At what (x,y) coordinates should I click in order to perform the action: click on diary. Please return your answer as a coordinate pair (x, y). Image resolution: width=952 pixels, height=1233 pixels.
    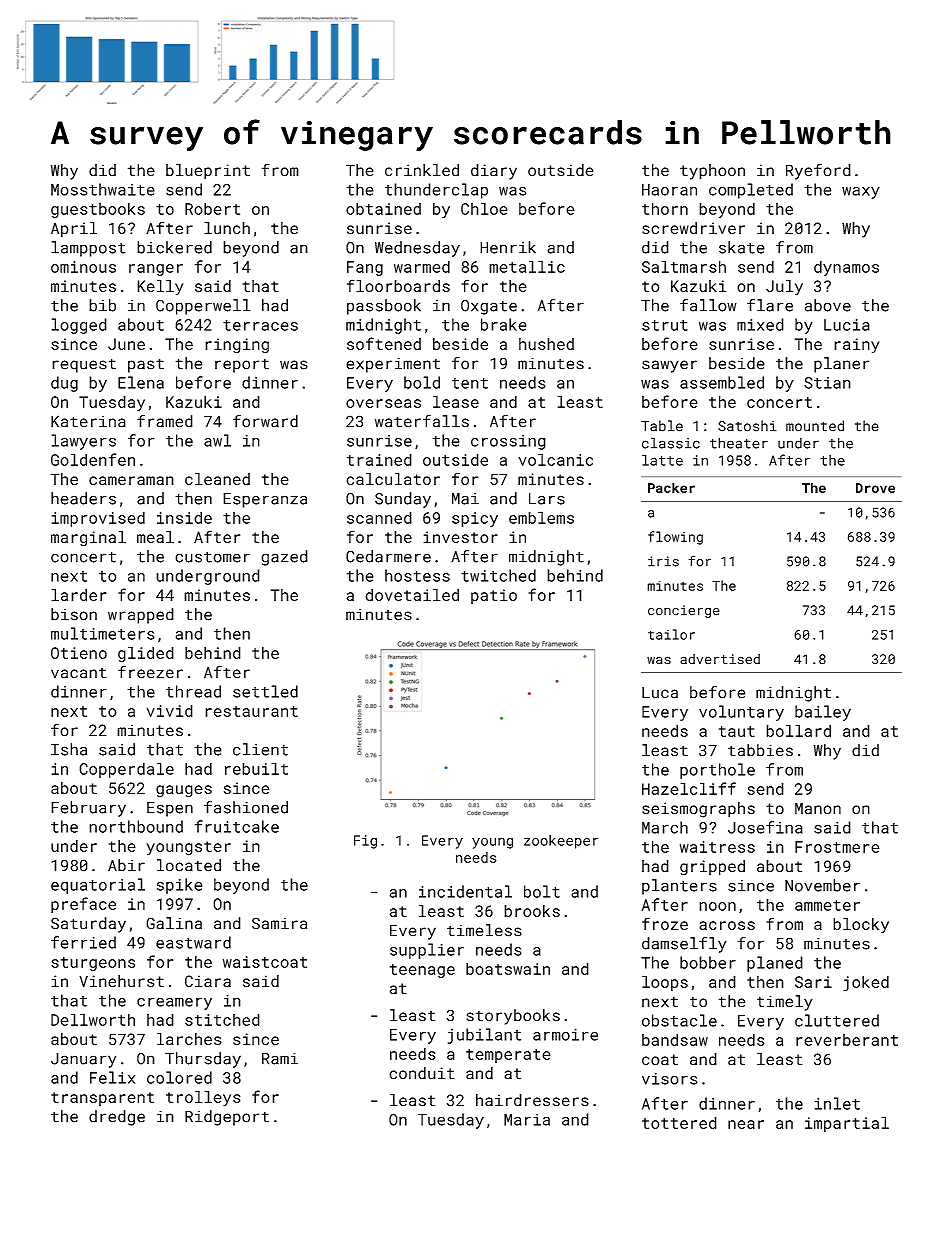
    Looking at the image, I should click on (494, 172).
